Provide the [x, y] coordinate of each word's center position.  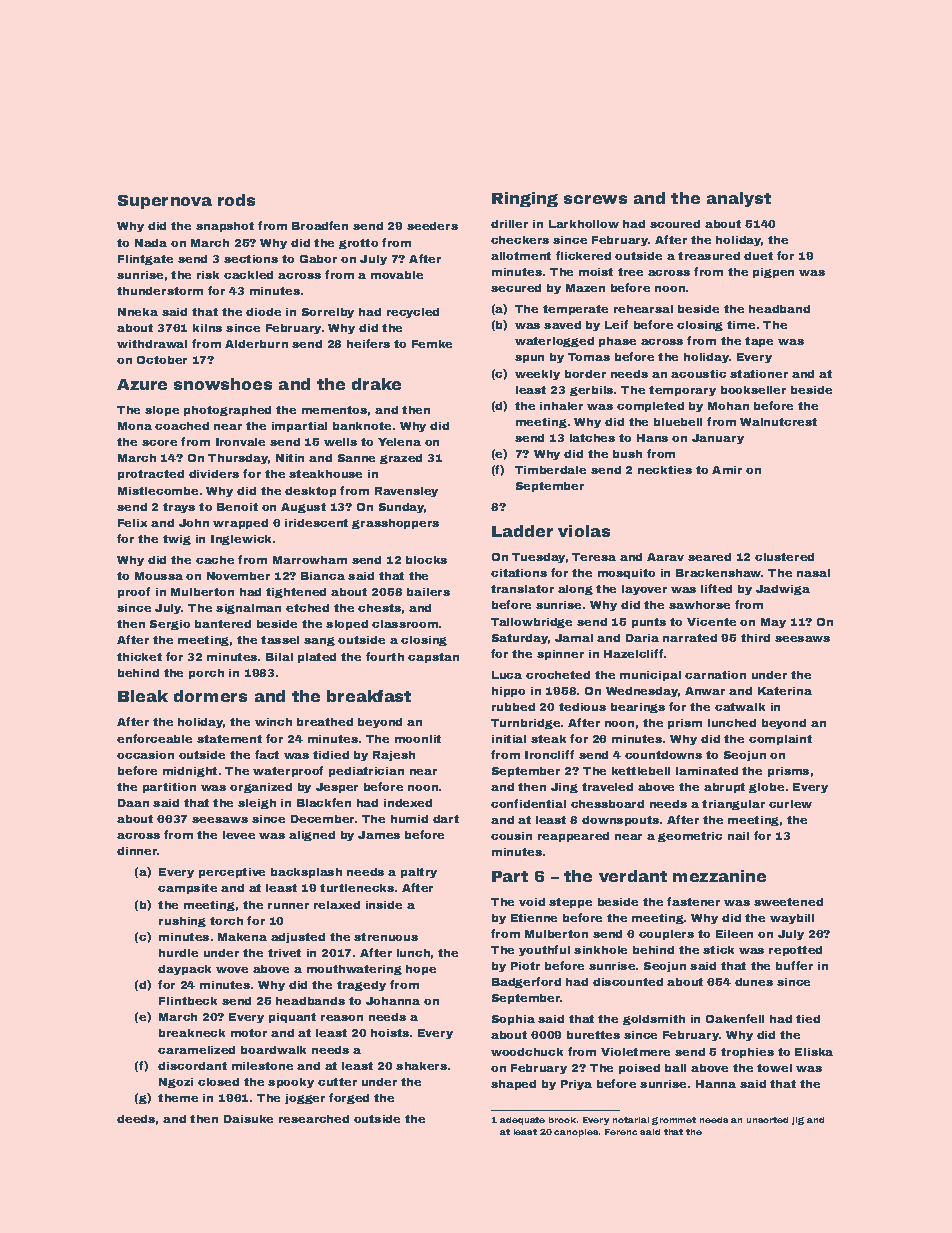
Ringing [525, 199]
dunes [754, 982]
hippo [508, 692]
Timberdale [550, 470]
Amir [727, 470]
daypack [184, 970]
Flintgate [145, 260]
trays [179, 508]
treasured [709, 256]
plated [317, 658]
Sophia [513, 1020]
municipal [650, 676]
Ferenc [621, 1132]
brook [562, 1120]
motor [249, 1033]
